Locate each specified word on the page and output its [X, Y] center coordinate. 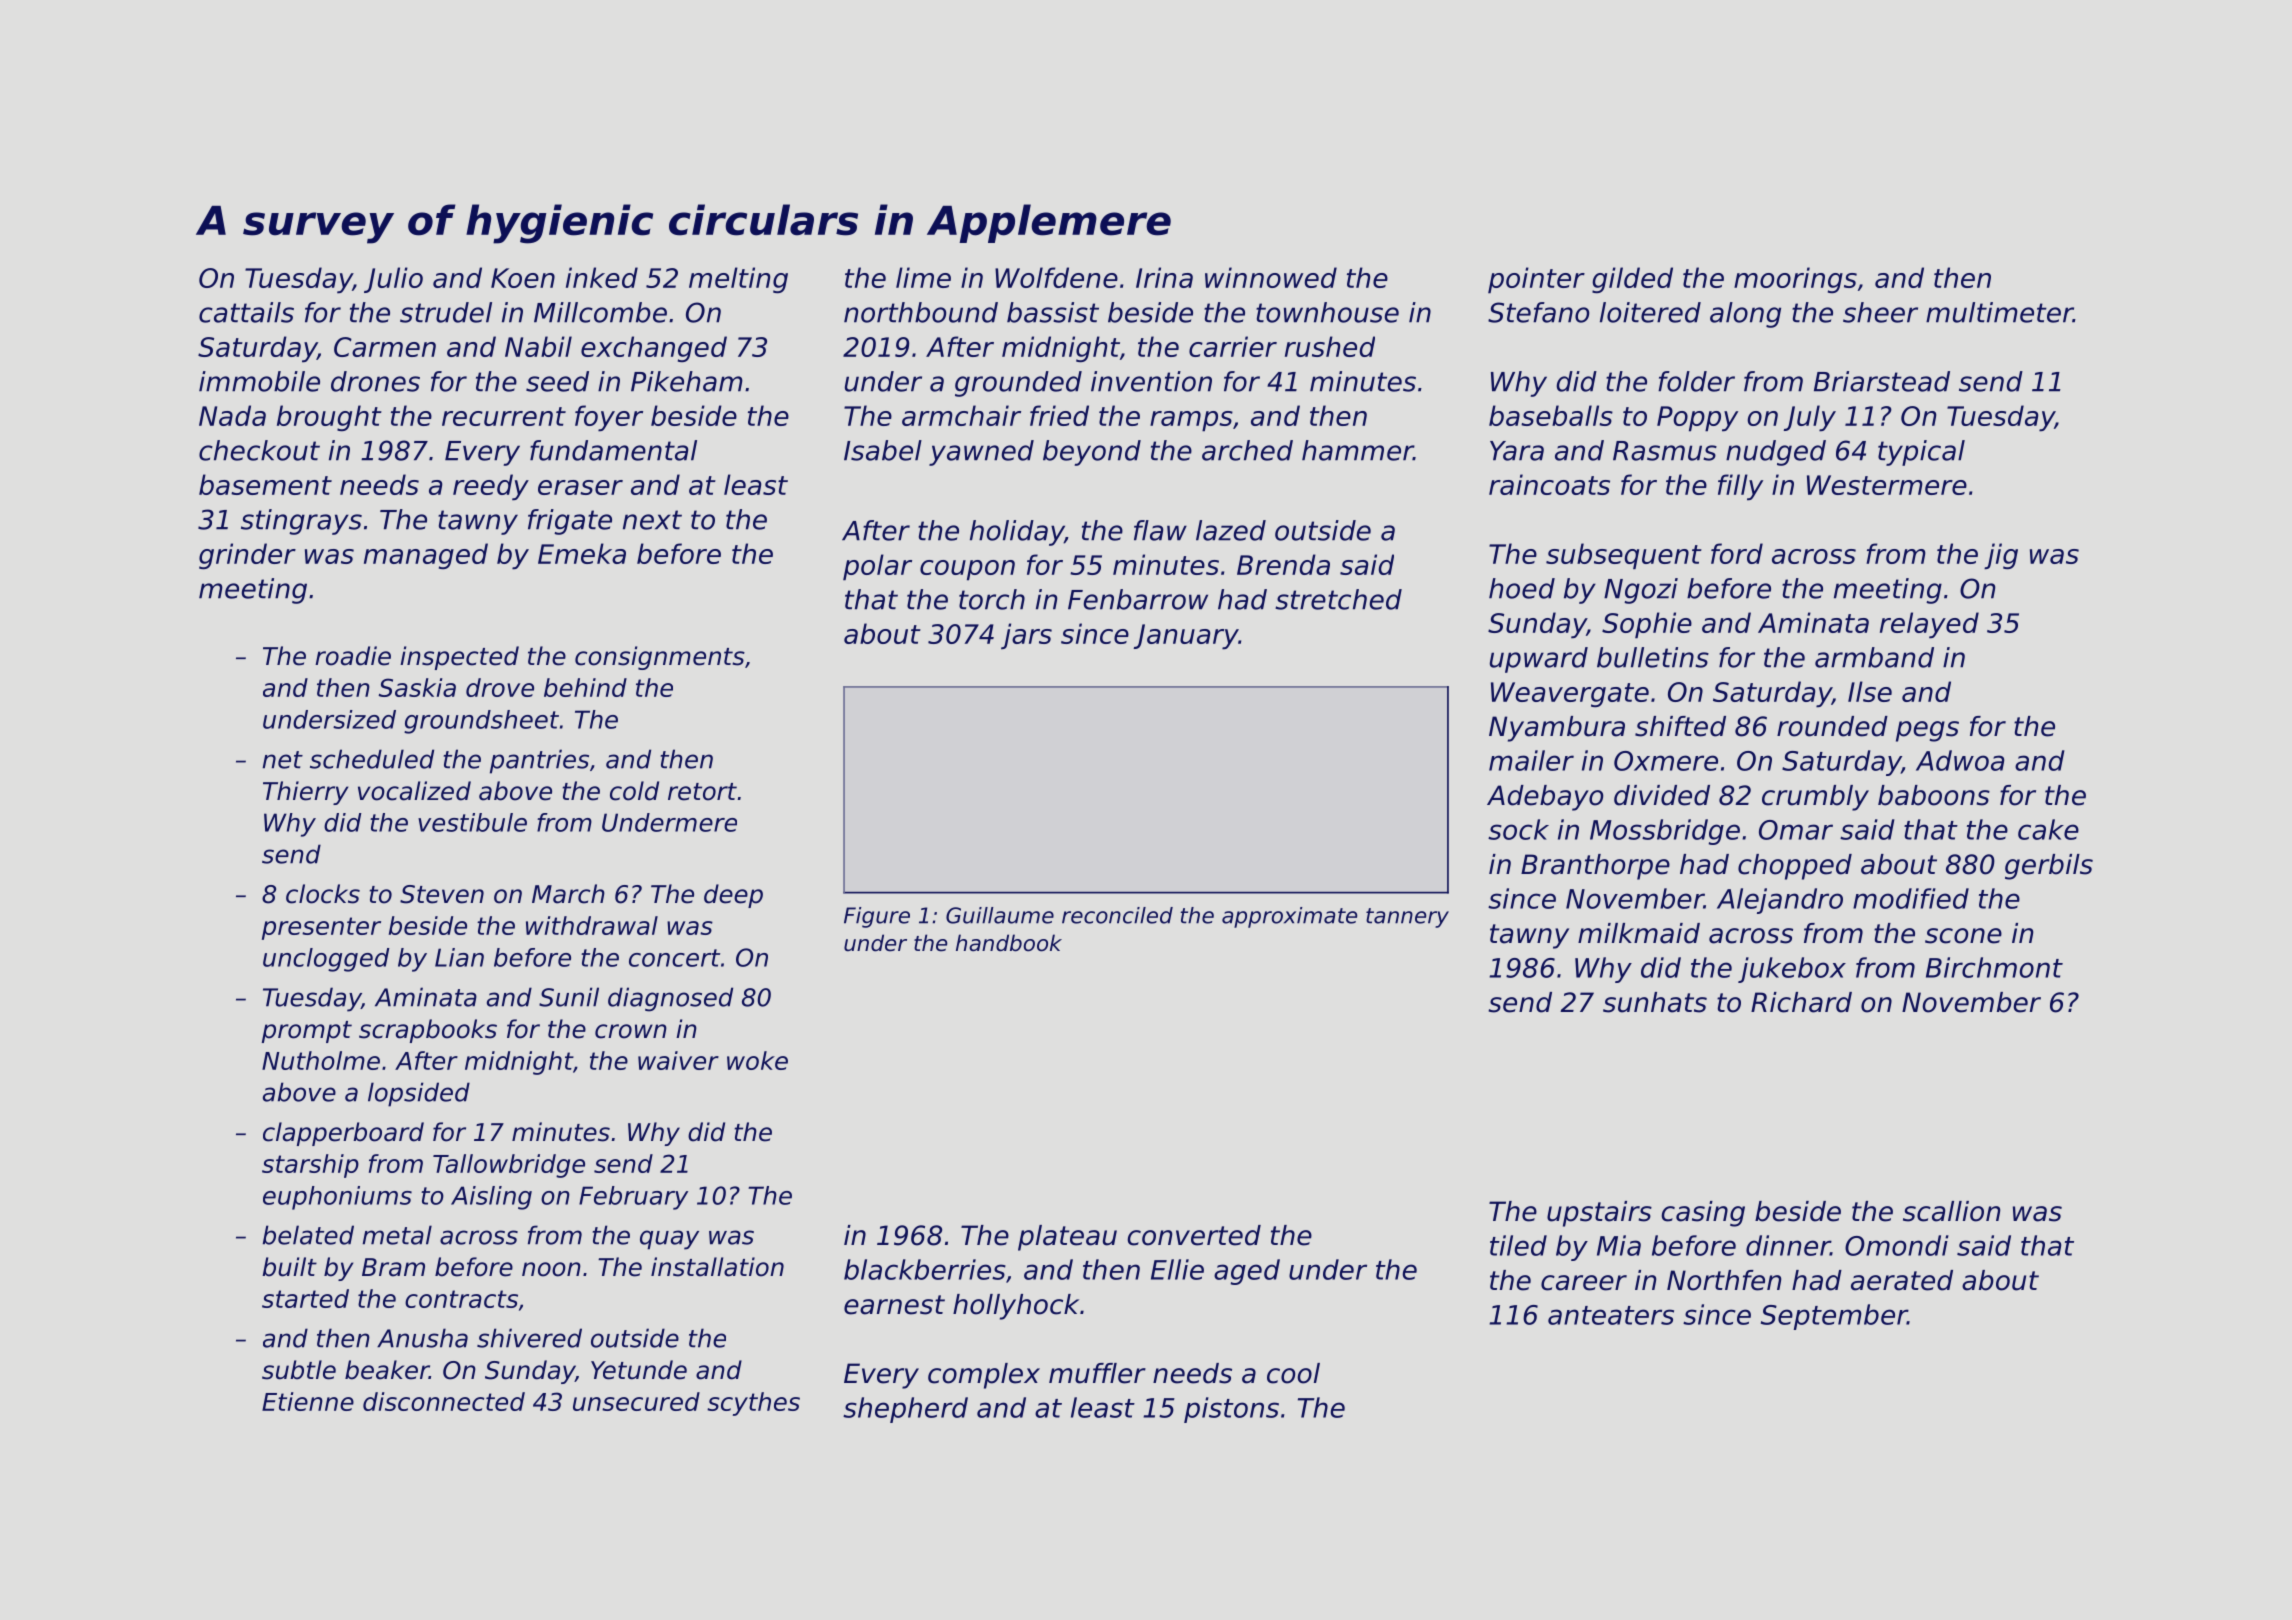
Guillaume [1000, 915]
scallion [1951, 1211]
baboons [1934, 795]
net [283, 760]
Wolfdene [1056, 277]
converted [1194, 1235]
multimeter [1999, 312]
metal [397, 1235]
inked [602, 277]
